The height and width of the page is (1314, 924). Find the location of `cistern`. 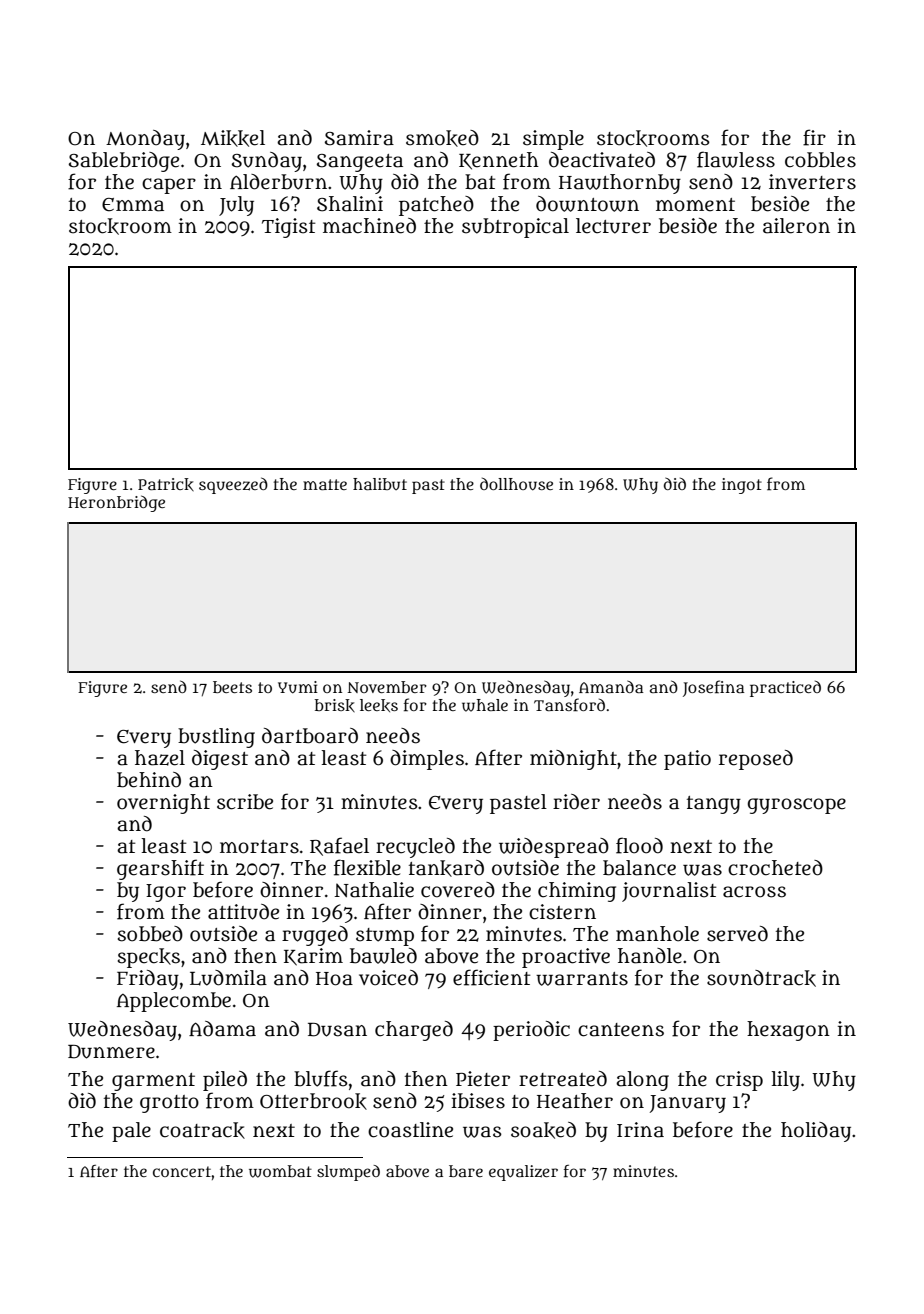

cistern is located at coordinates (562, 912).
